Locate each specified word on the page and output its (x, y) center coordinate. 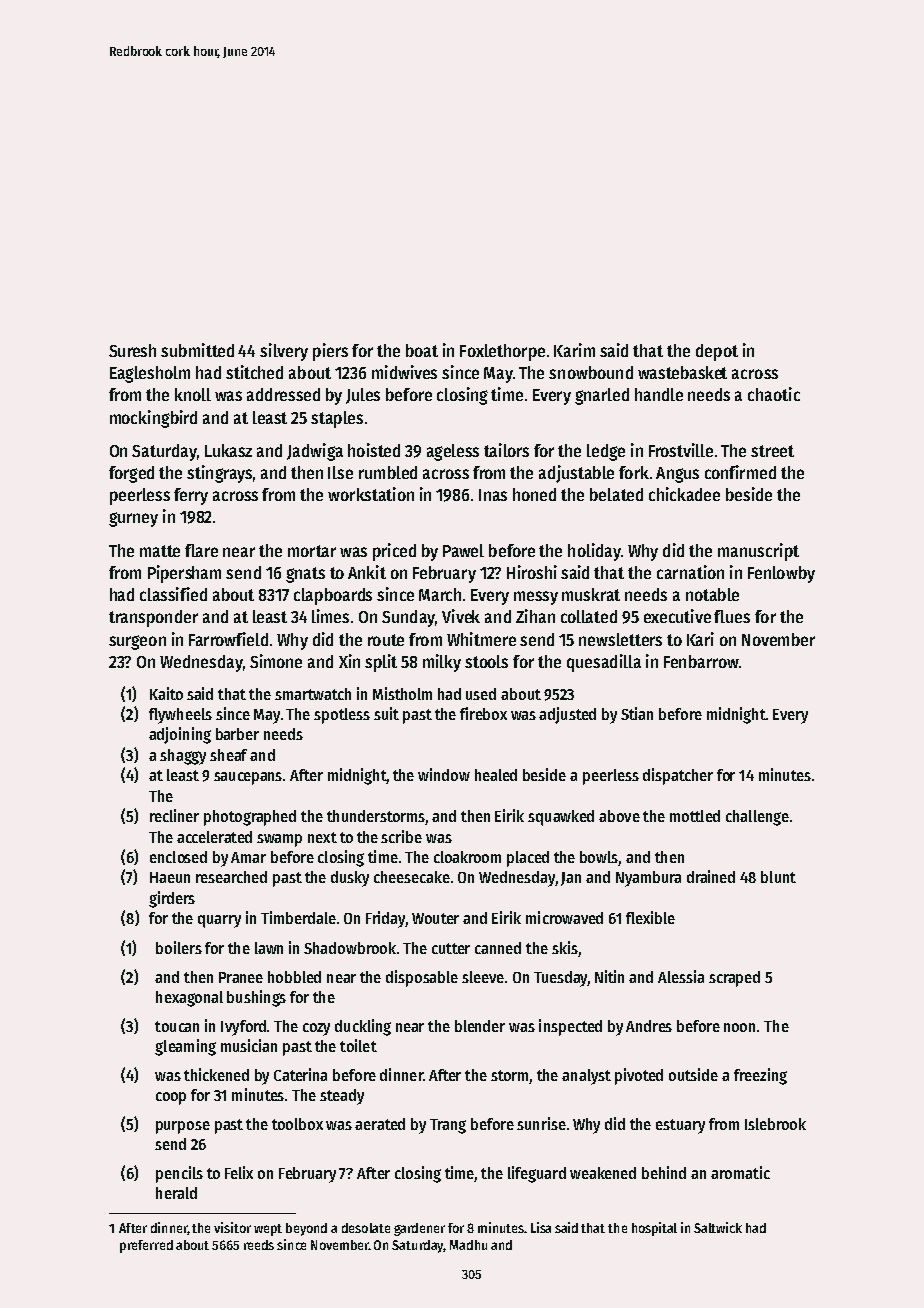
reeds (259, 1245)
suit (386, 713)
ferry (191, 496)
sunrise (541, 1123)
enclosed (178, 857)
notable (712, 594)
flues (732, 616)
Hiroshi (532, 572)
